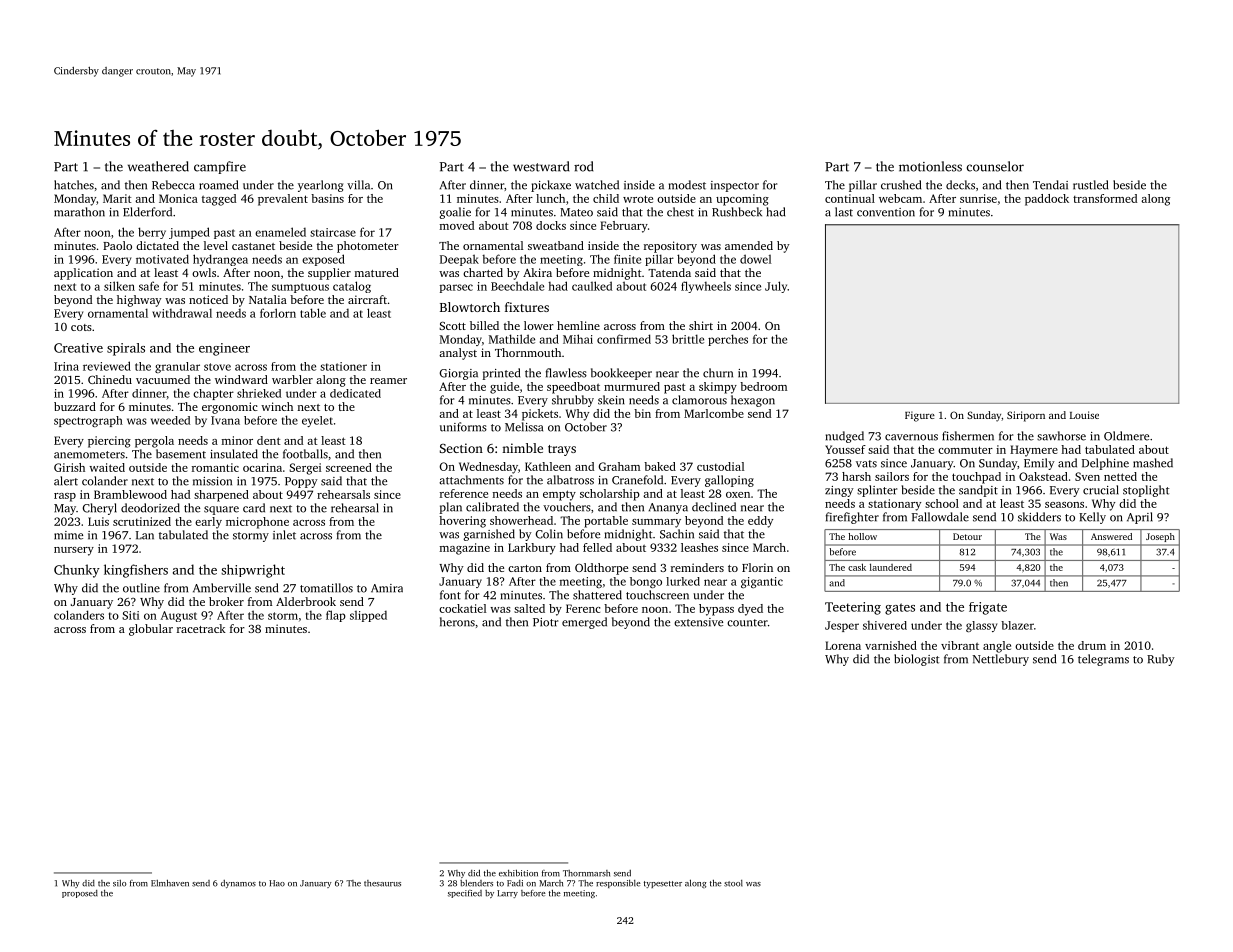 Image resolution: width=1233 pixels, height=952 pixels. What do you see at coordinates (382, 883) in the screenshot?
I see `thesaurus` at bounding box center [382, 883].
